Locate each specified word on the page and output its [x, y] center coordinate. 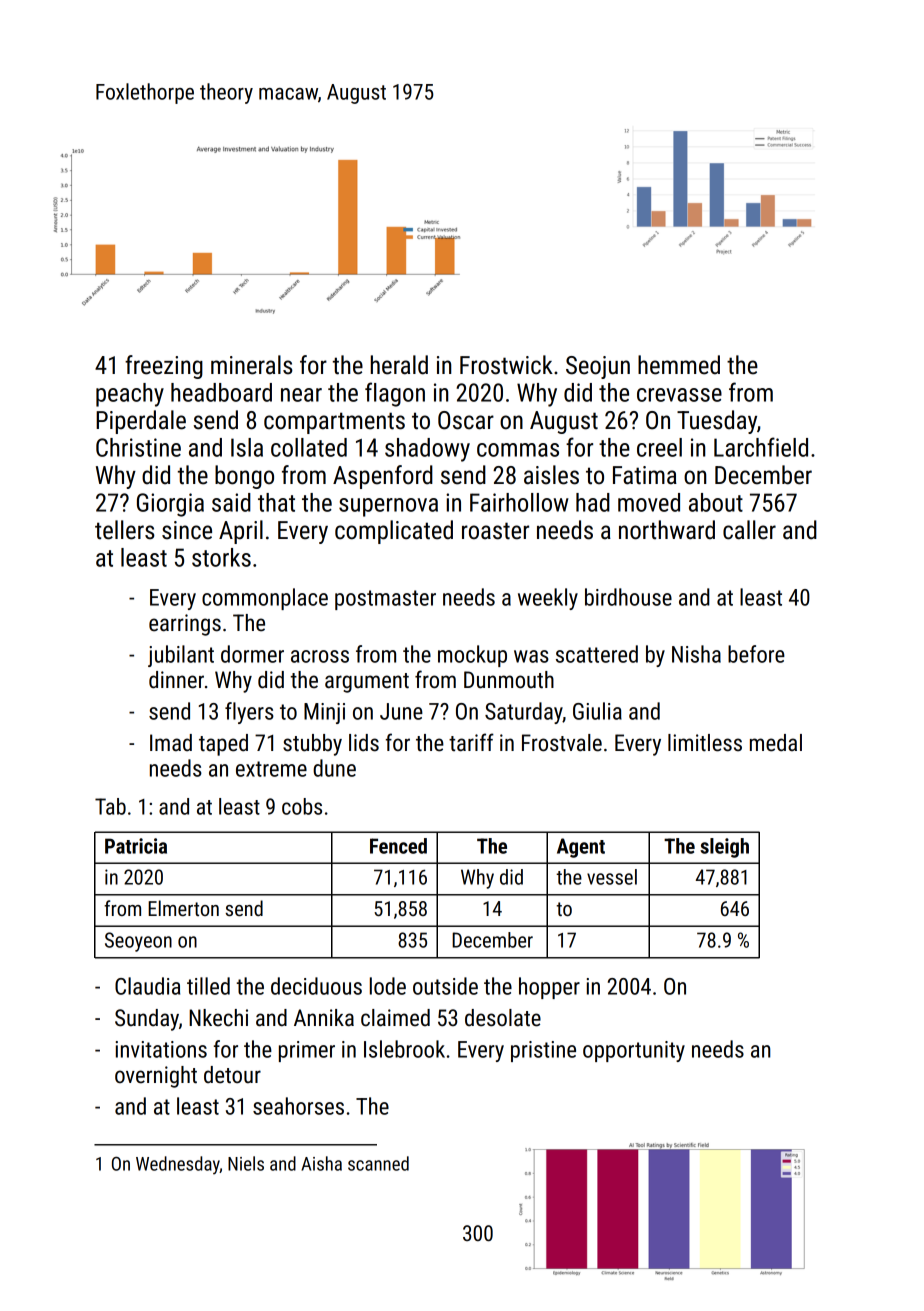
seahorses [298, 1106]
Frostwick [506, 365]
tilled [208, 986]
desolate [503, 1018]
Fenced [398, 846]
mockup [472, 656]
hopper [549, 988]
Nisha [696, 654]
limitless [705, 743]
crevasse [679, 395]
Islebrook [404, 1049]
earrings [185, 625]
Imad [171, 742]
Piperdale [141, 422]
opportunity [634, 1051]
